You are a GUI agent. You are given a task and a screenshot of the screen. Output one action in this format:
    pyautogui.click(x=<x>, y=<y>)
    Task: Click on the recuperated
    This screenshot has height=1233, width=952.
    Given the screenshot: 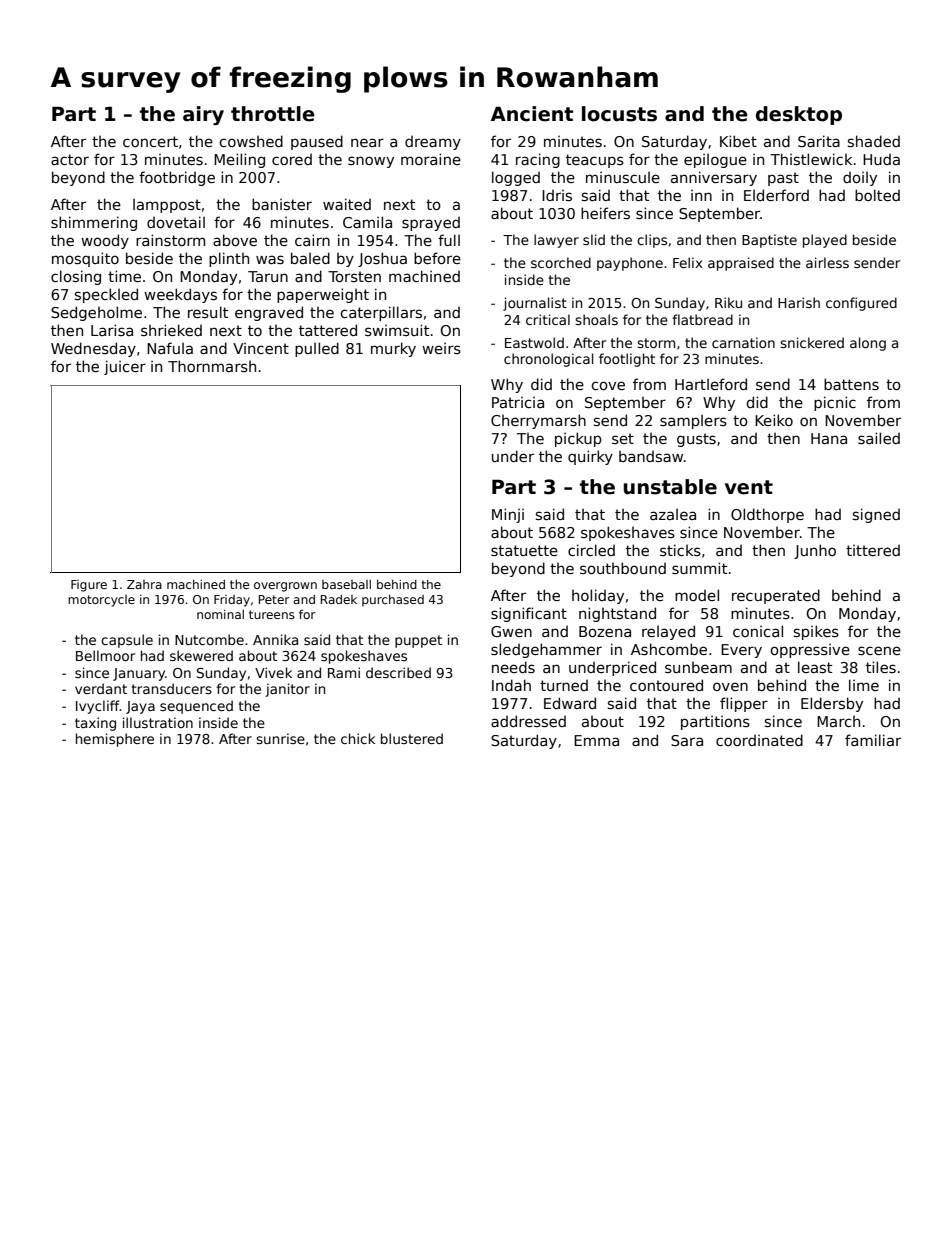 What is the action you would take?
    pyautogui.click(x=776, y=596)
